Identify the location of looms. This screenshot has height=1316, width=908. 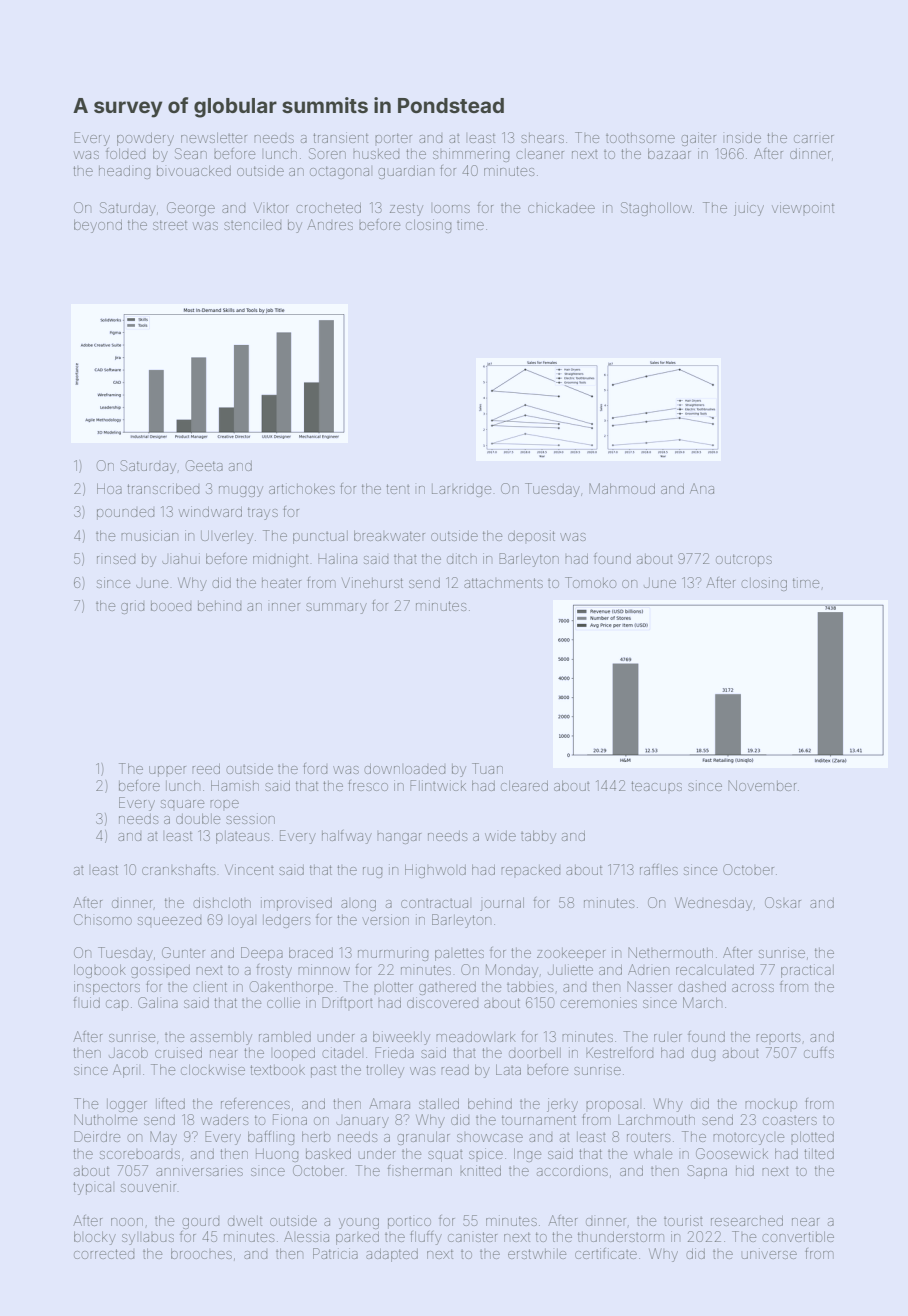
(452, 209).
